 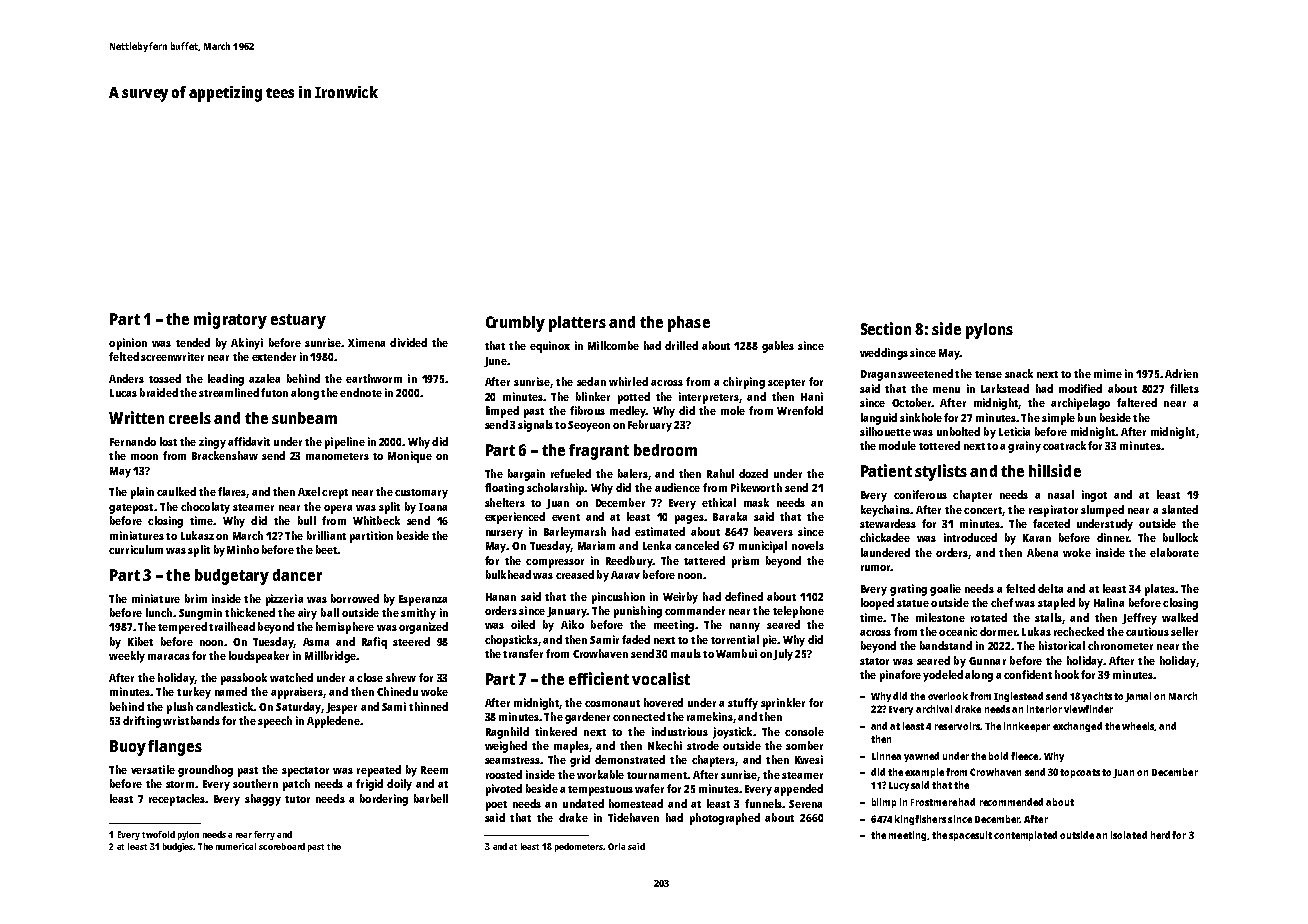 What do you see at coordinates (298, 321) in the document?
I see `estuary` at bounding box center [298, 321].
